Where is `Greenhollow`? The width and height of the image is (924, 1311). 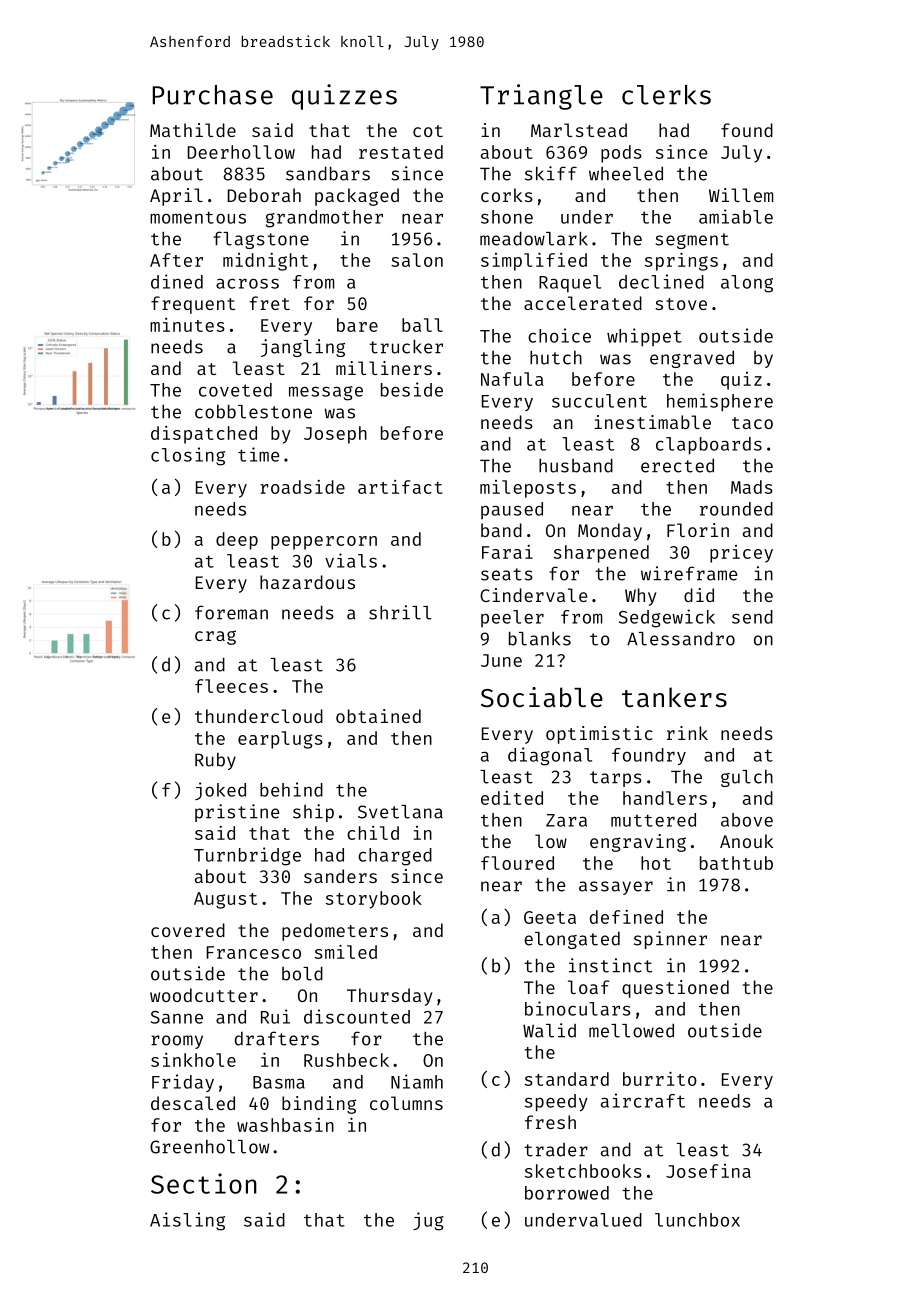
Greenhollow is located at coordinates (209, 1147).
